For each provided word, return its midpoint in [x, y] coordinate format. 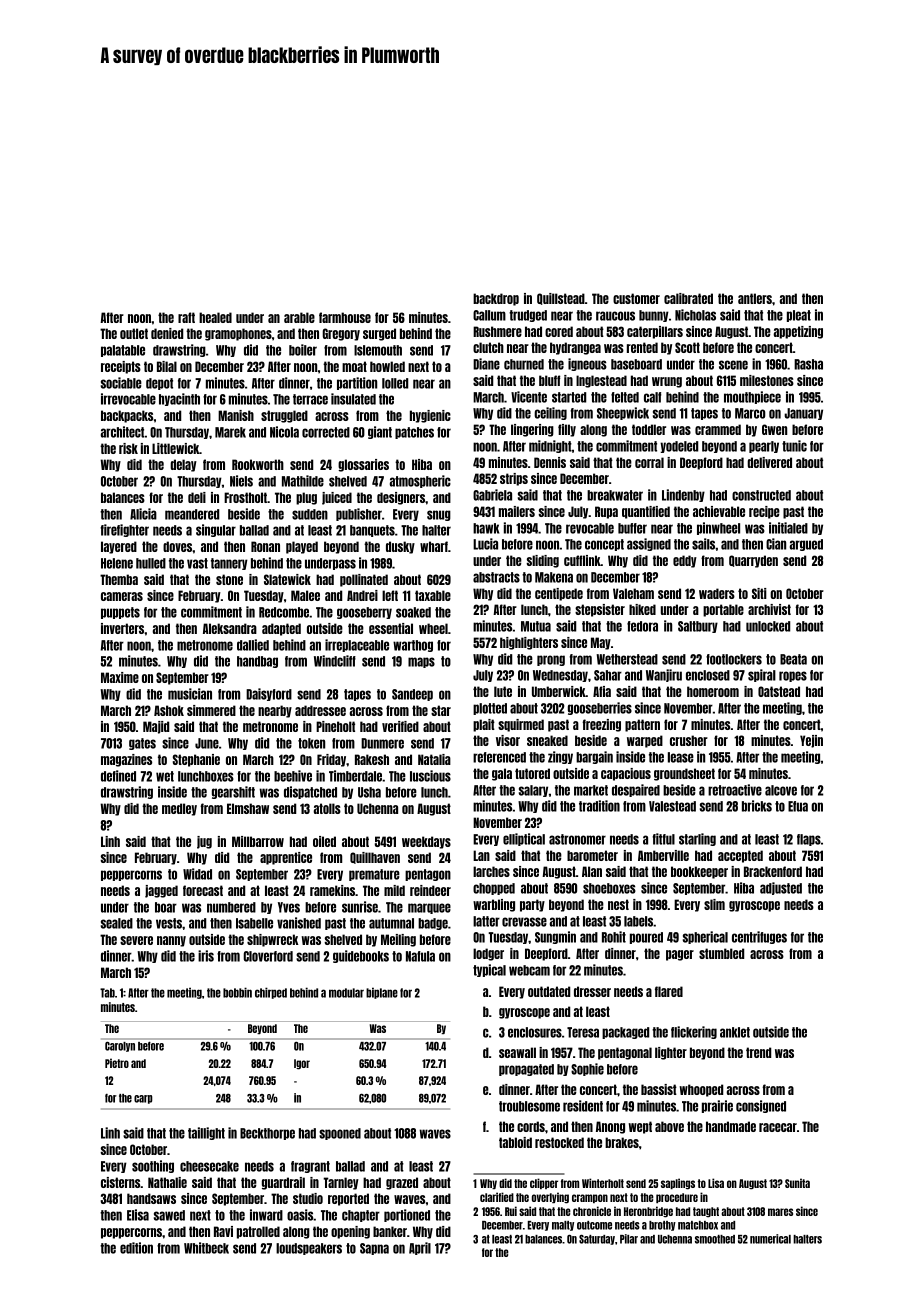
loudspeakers [309, 1249]
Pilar [629, 1239]
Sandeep [412, 695]
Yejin [811, 741]
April [420, 1248]
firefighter [124, 530]
